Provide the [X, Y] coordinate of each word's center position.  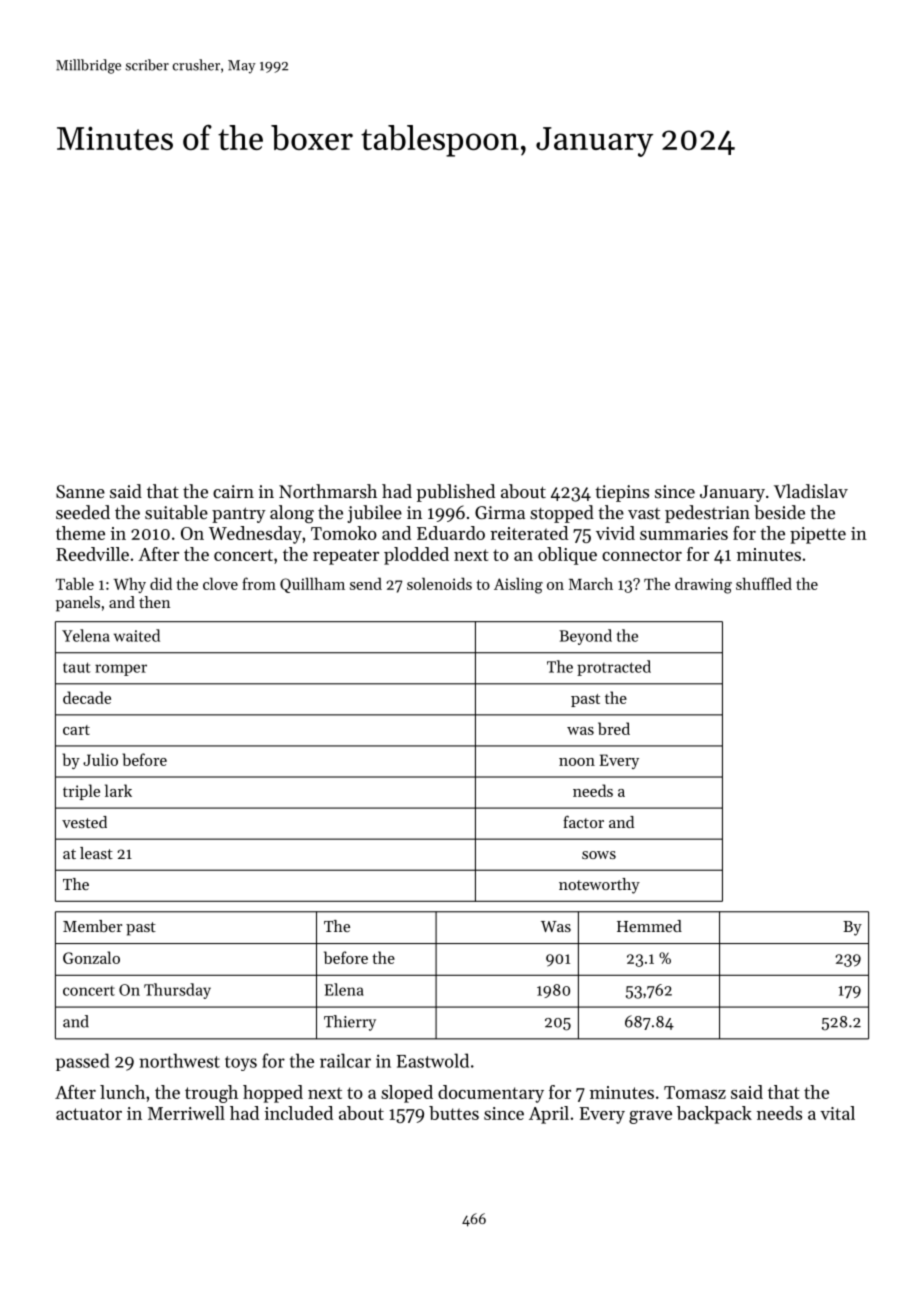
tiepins [622, 493]
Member [92, 926]
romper [121, 670]
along [292, 514]
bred [614, 728]
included [299, 1113]
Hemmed [649, 926]
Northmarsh [328, 491]
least [96, 853]
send [366, 583]
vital [837, 1113]
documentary [491, 1094]
